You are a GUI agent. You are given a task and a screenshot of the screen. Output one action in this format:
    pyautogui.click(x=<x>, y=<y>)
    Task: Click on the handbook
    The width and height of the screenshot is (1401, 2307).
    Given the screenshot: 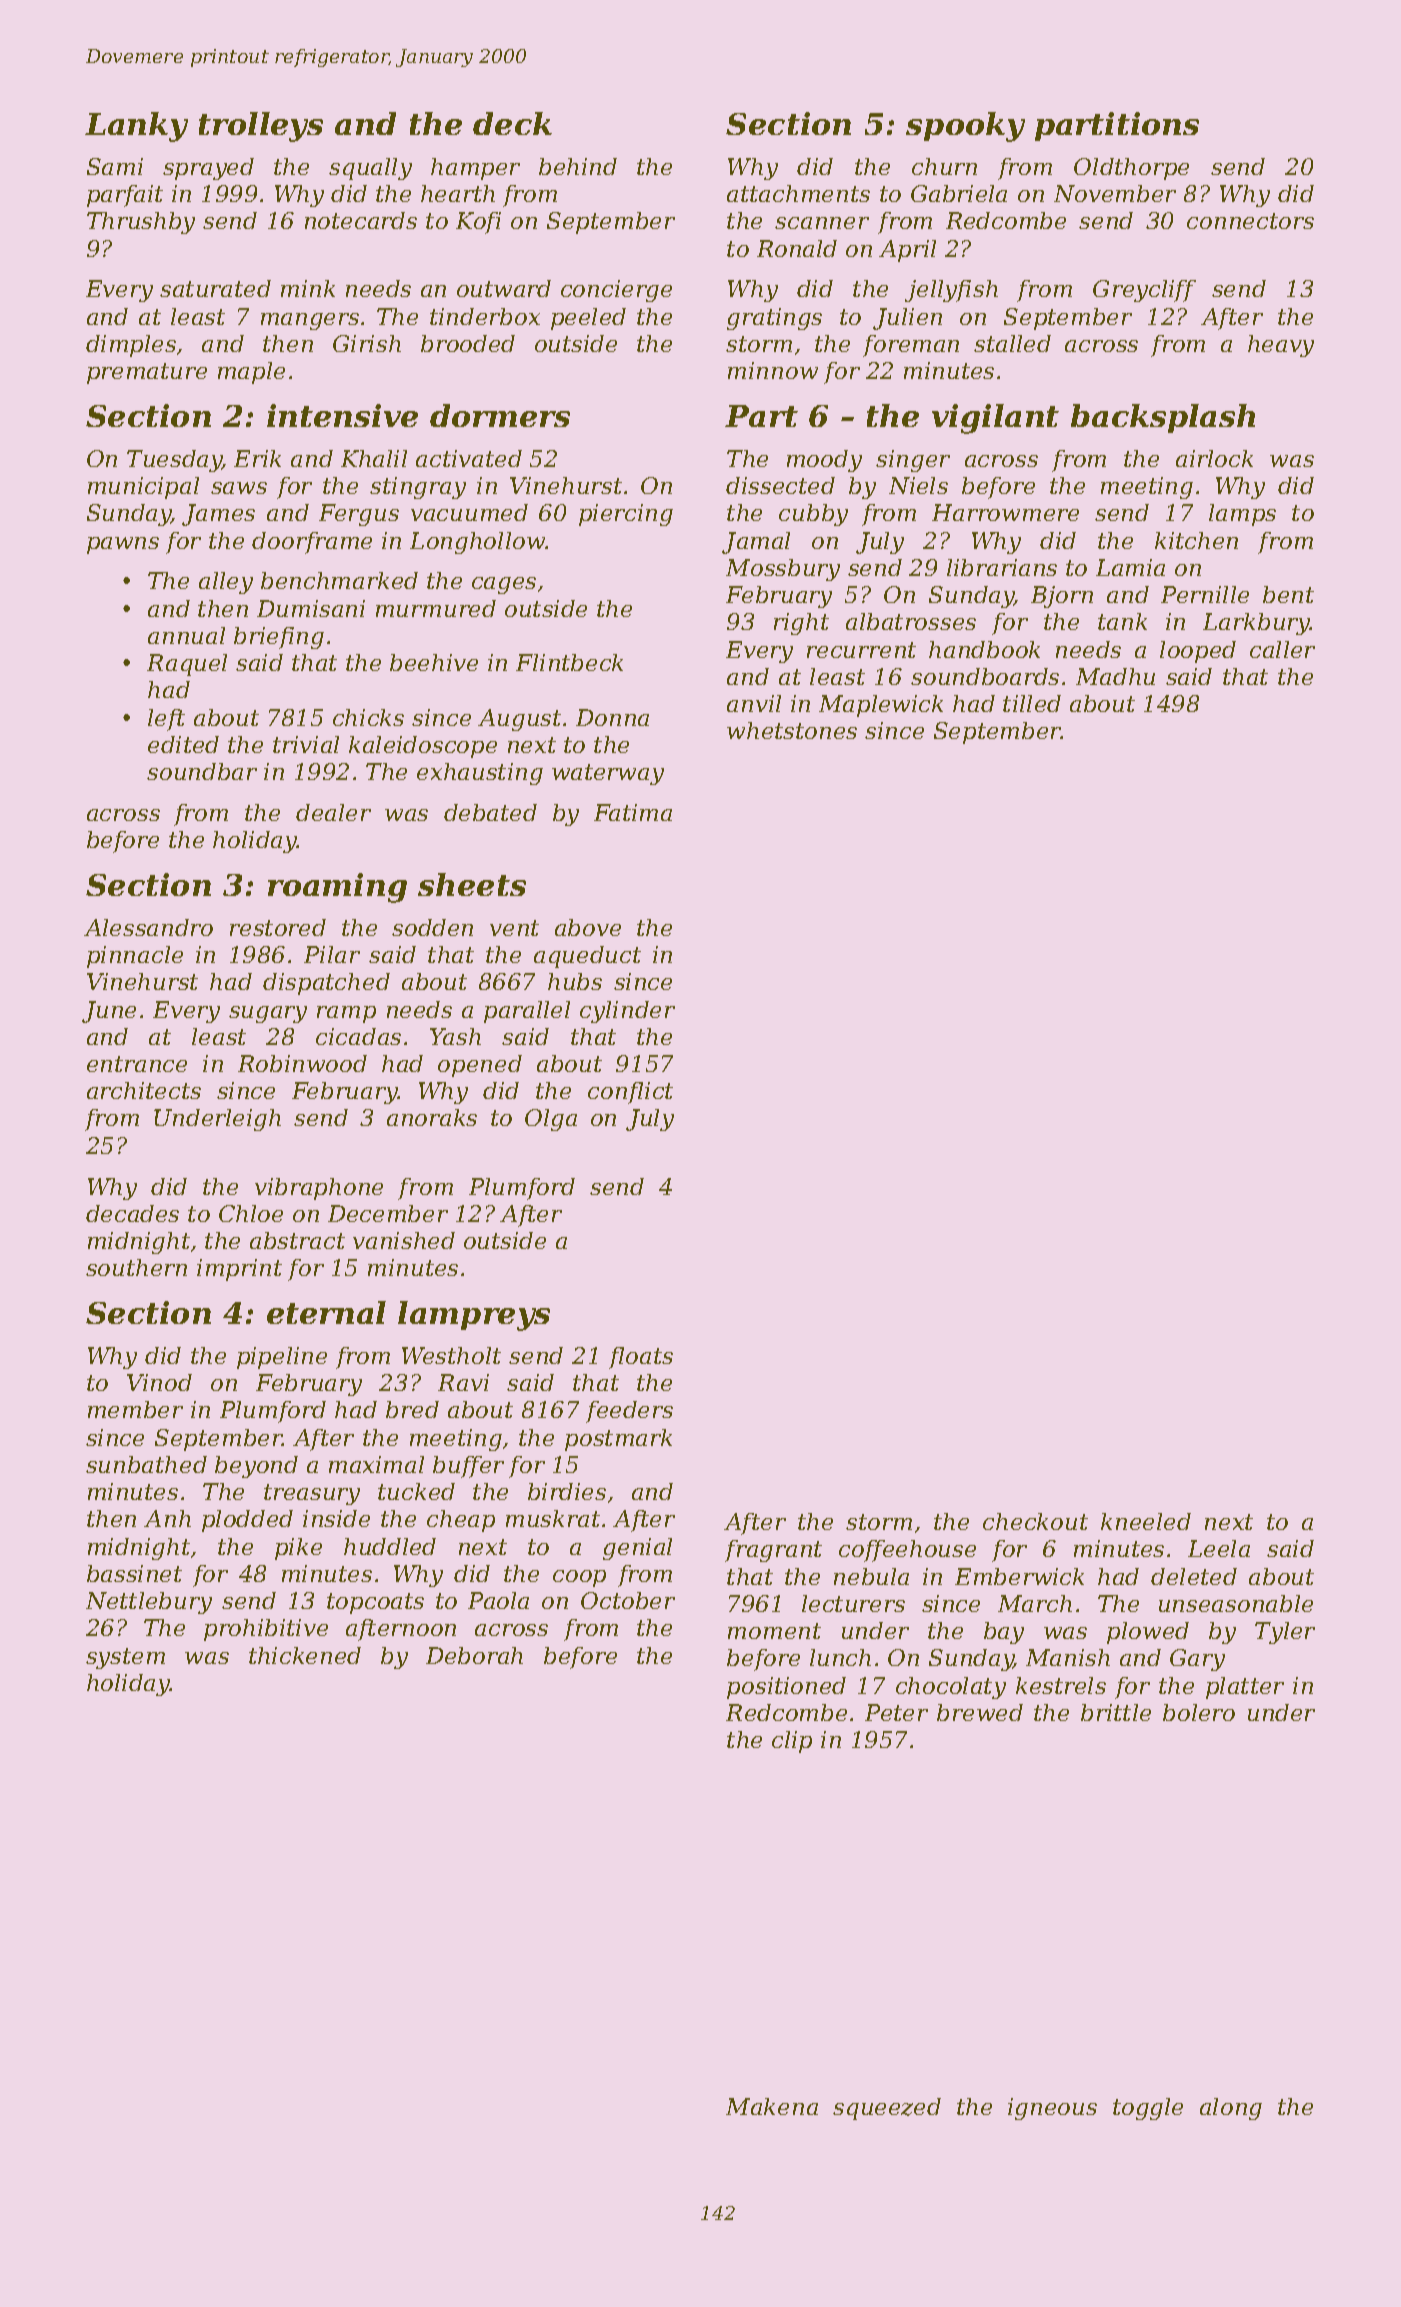 What is the action you would take?
    pyautogui.click(x=984, y=649)
